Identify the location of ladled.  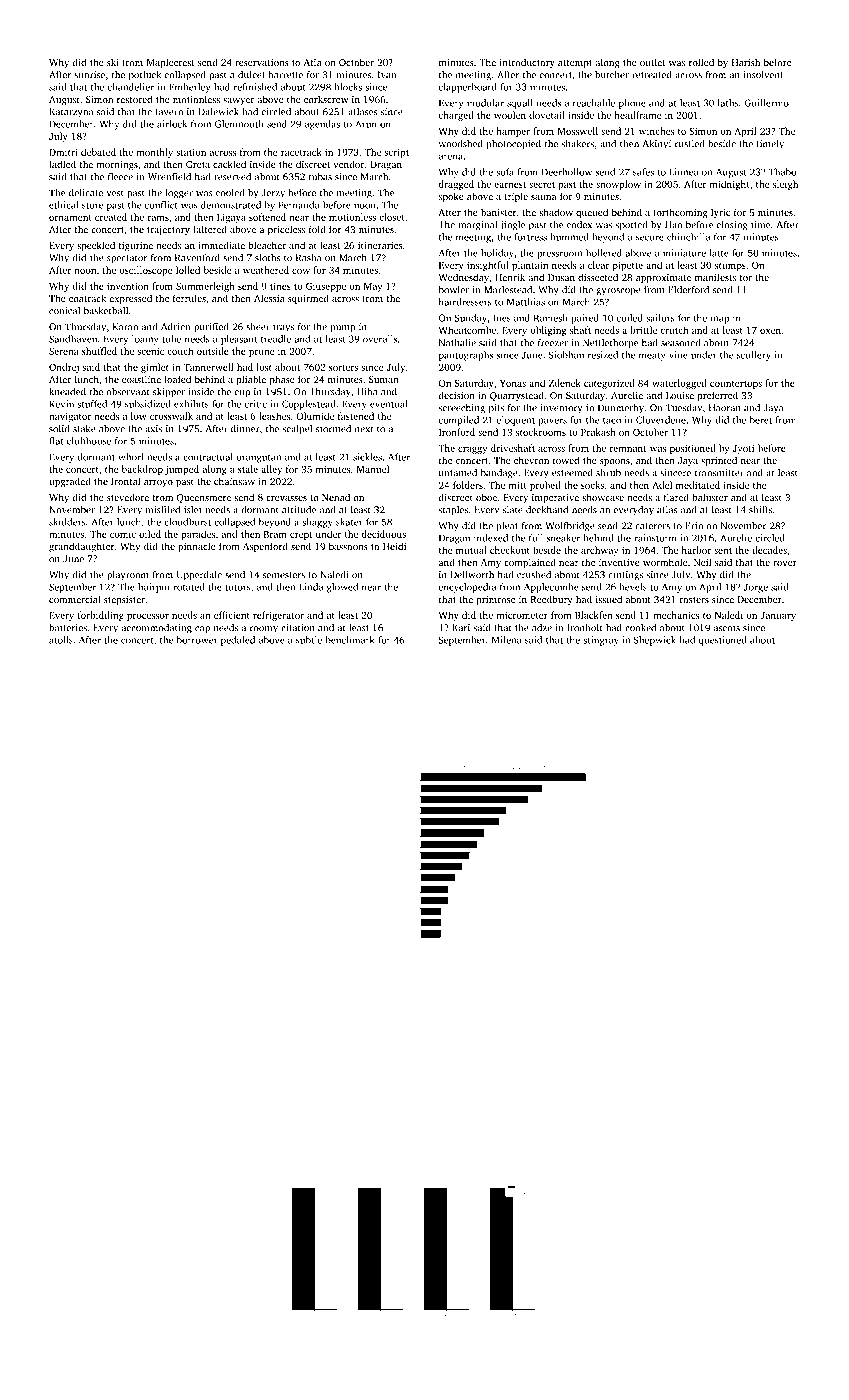
(62, 164).
